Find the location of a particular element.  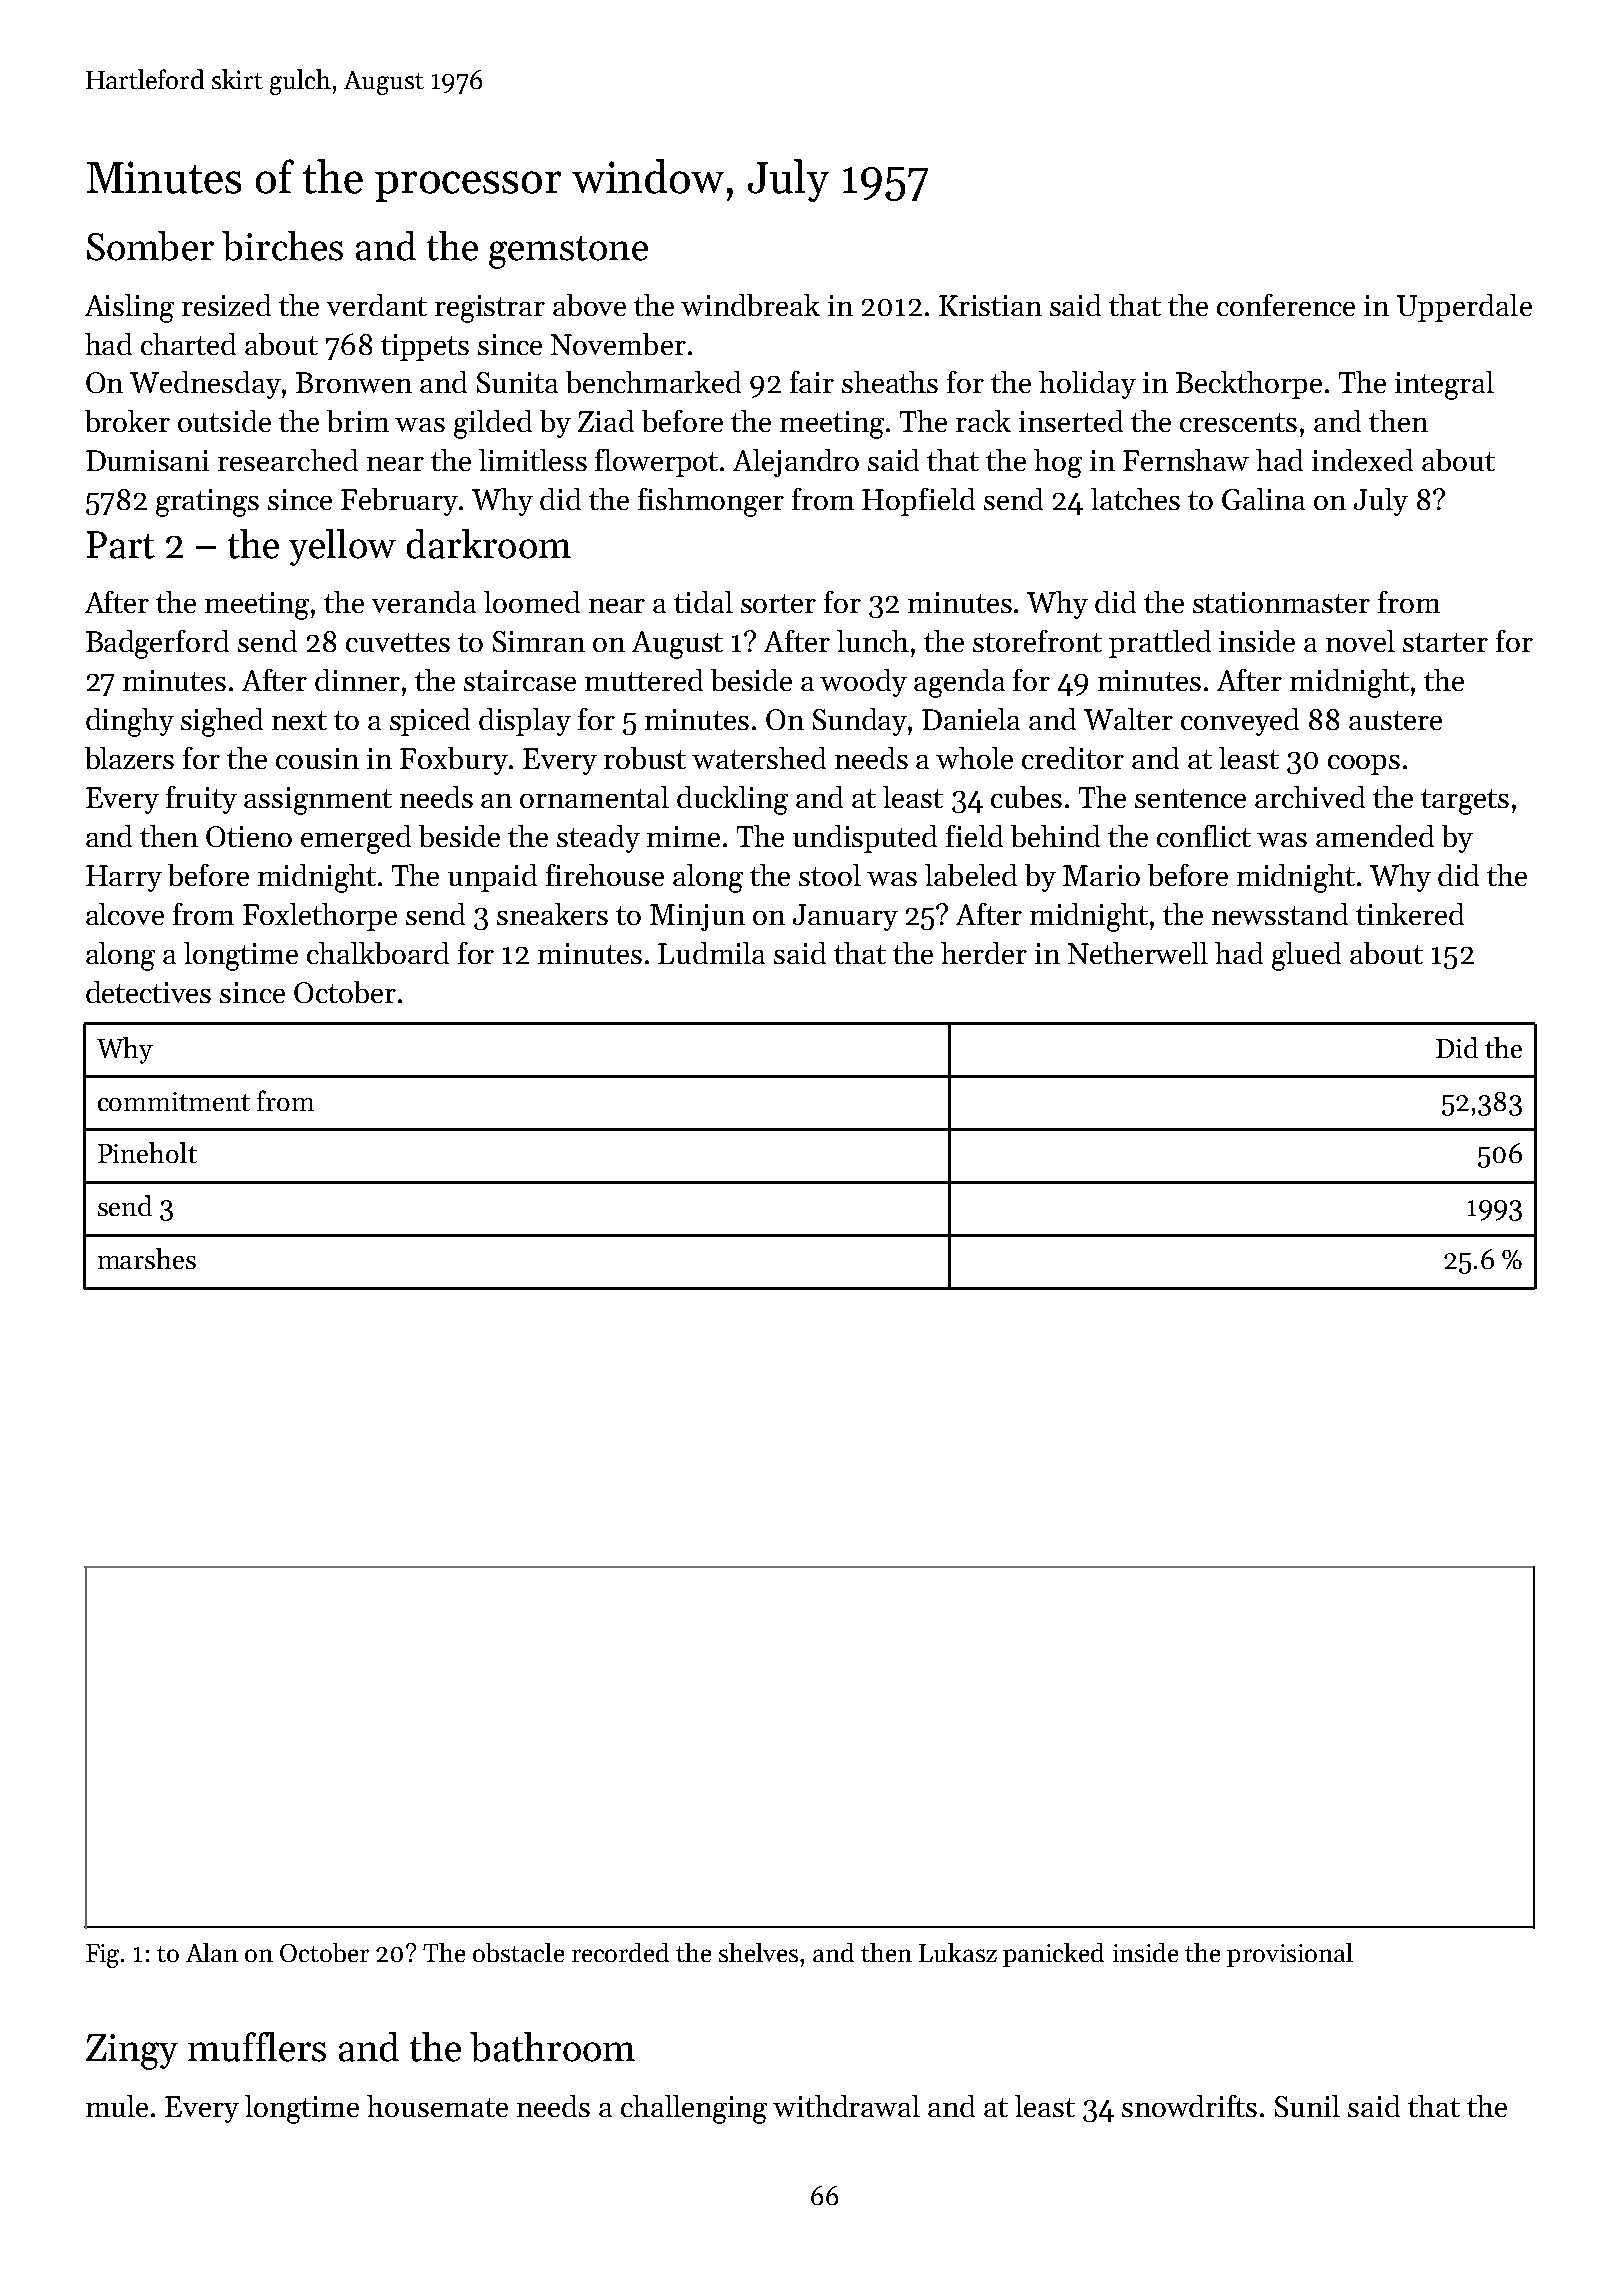

broker is located at coordinates (127, 421).
